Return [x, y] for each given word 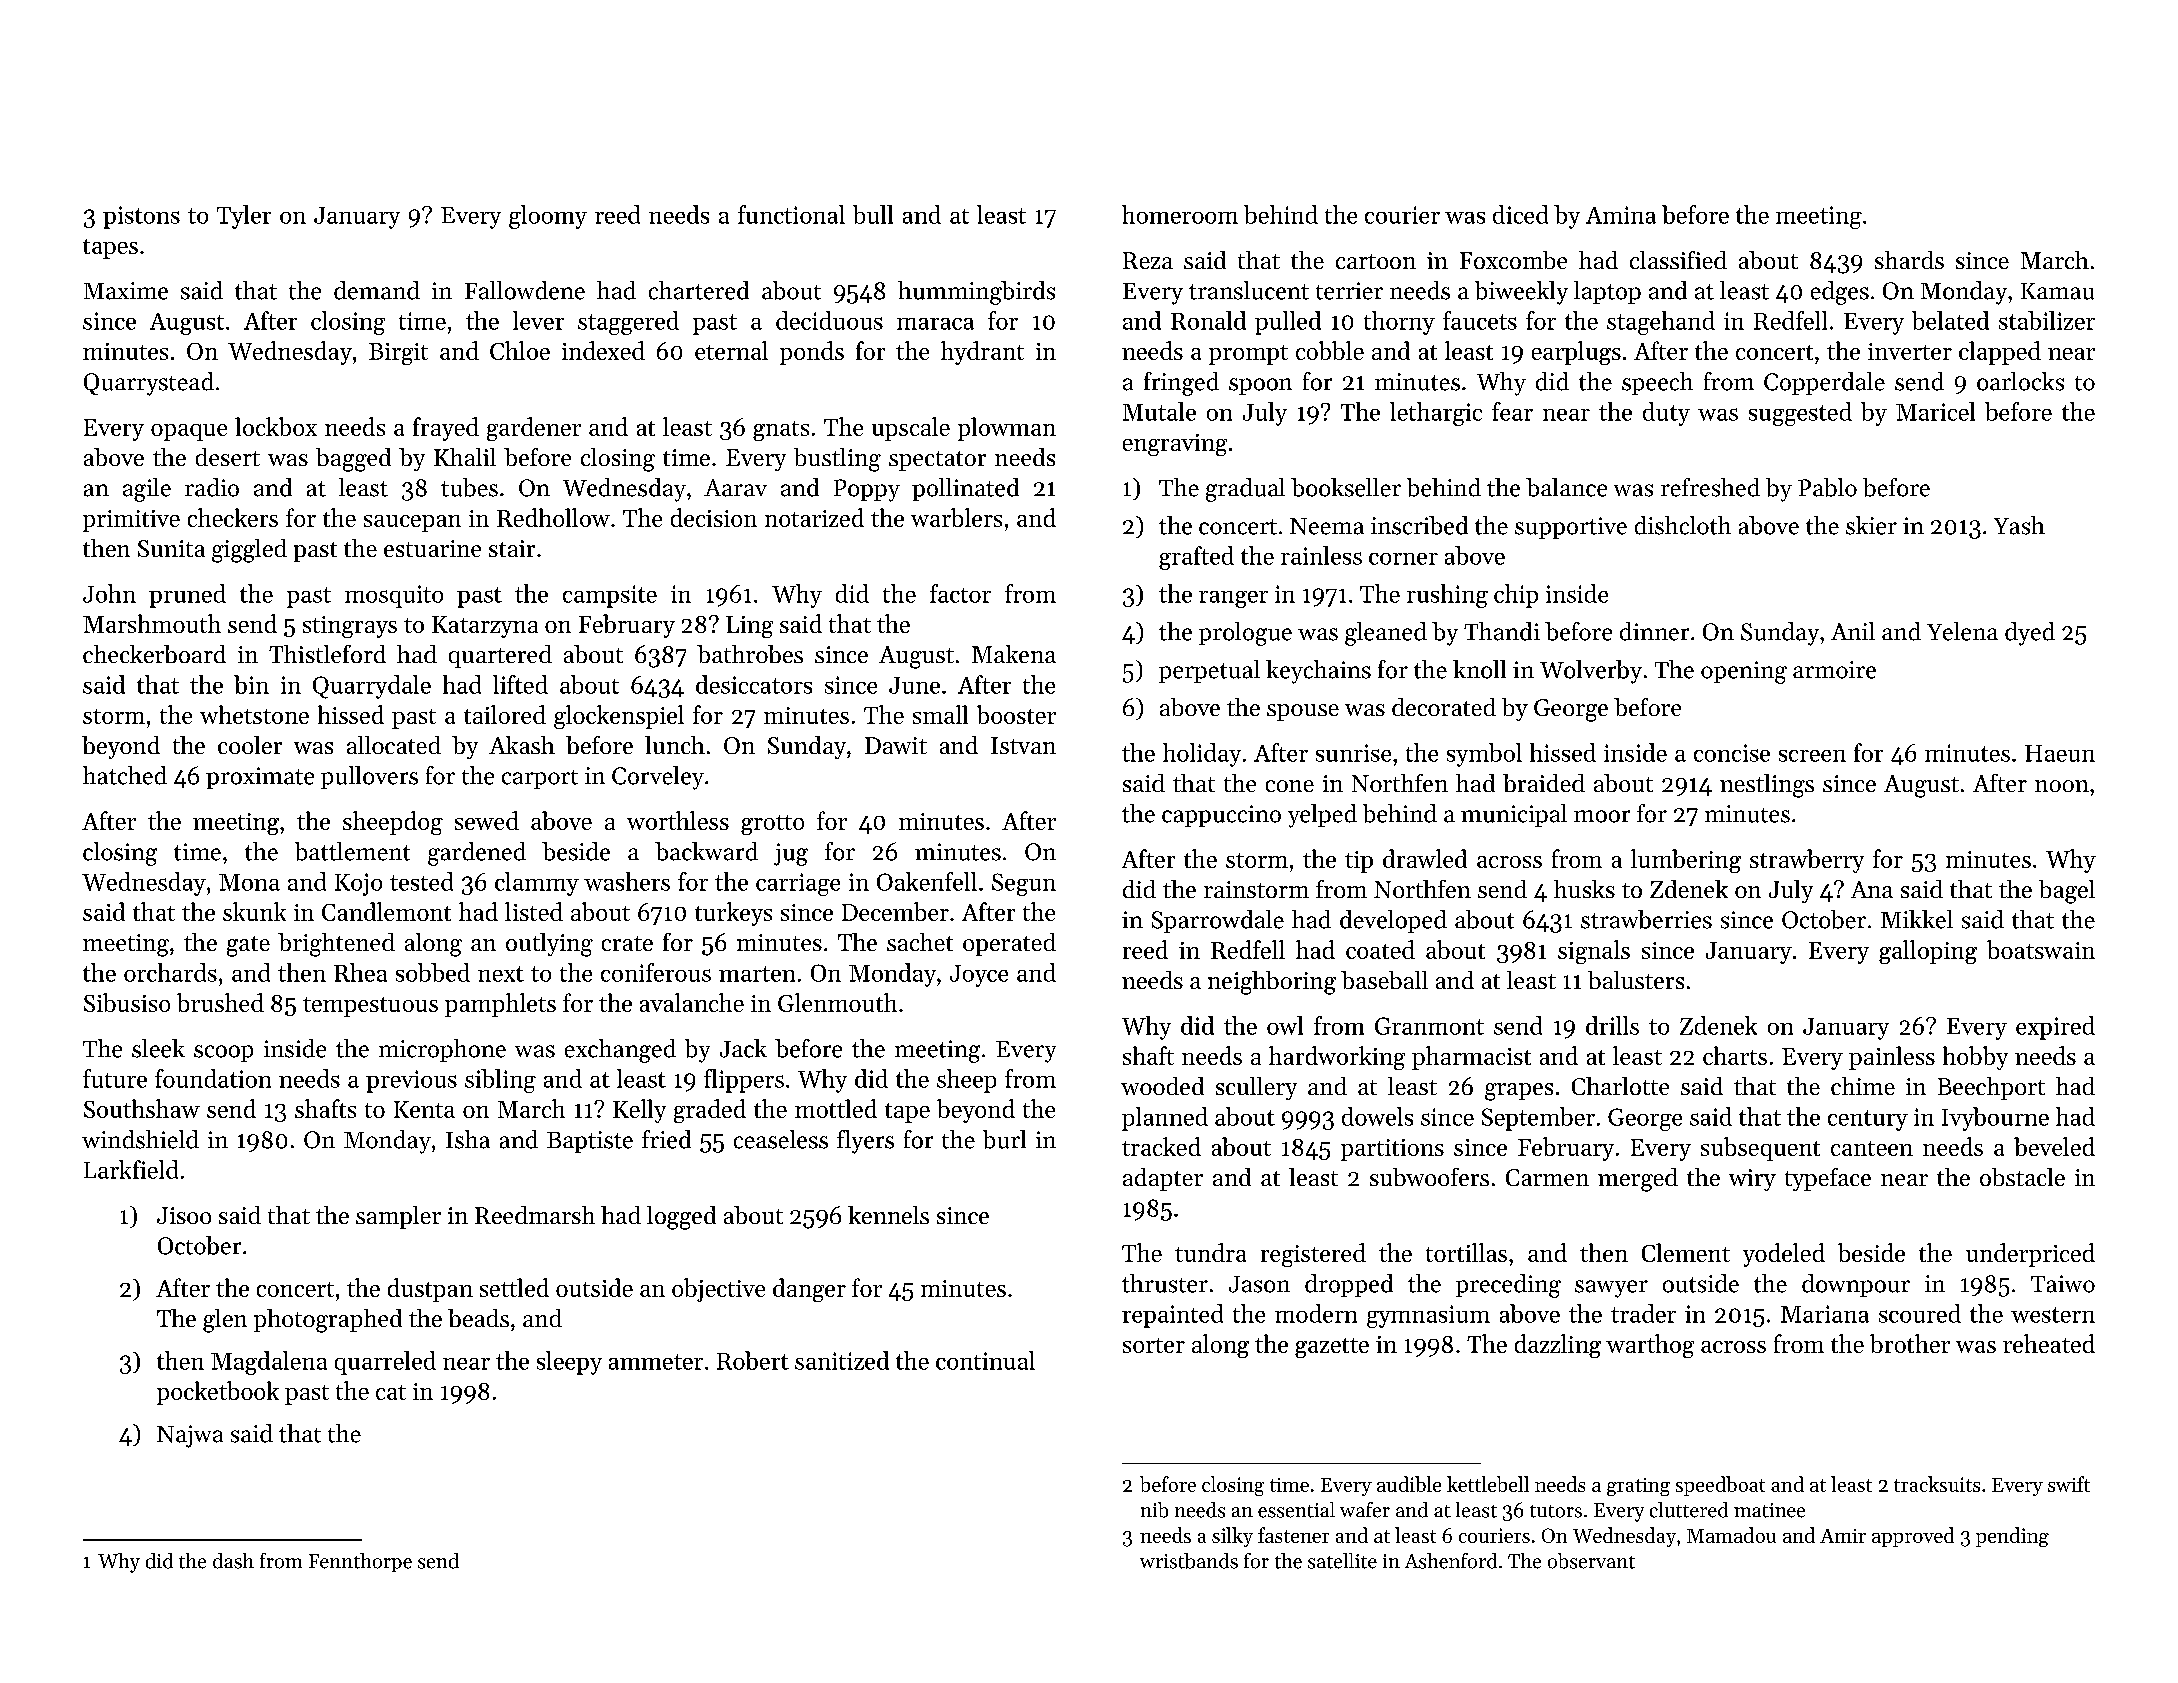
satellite [1342, 1561]
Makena [1014, 654]
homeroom [1180, 214]
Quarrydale [372, 687]
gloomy [548, 217]
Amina [1621, 215]
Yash [2019, 525]
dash [233, 1561]
